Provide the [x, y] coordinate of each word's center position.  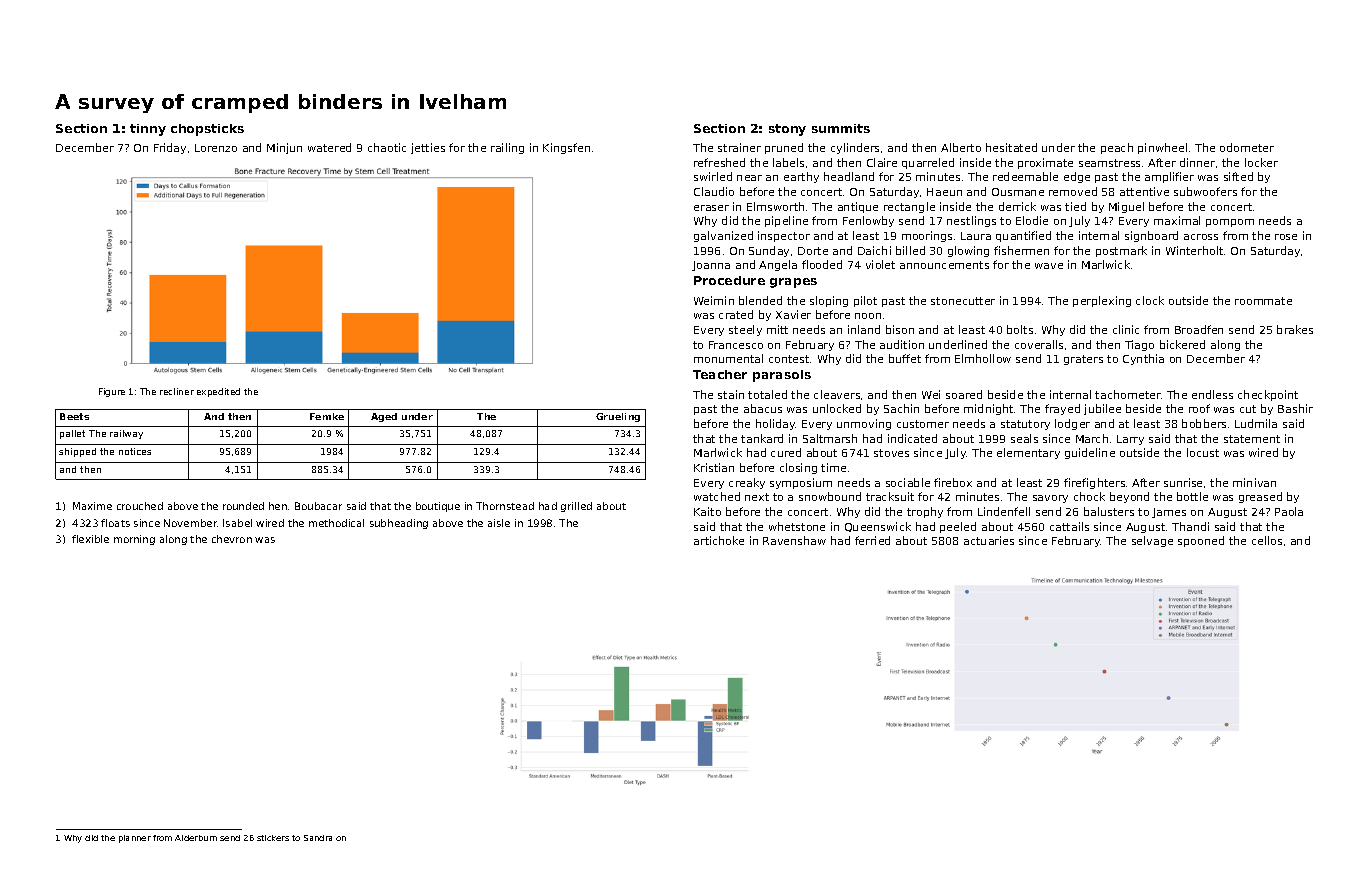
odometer [1247, 147]
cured [786, 452]
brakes [1295, 329]
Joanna [711, 266]
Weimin [714, 300]
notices [135, 451]
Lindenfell [1004, 511]
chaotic [387, 147]
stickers [273, 838]
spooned [1201, 541]
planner [135, 839]
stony [787, 130]
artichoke [719, 540]
